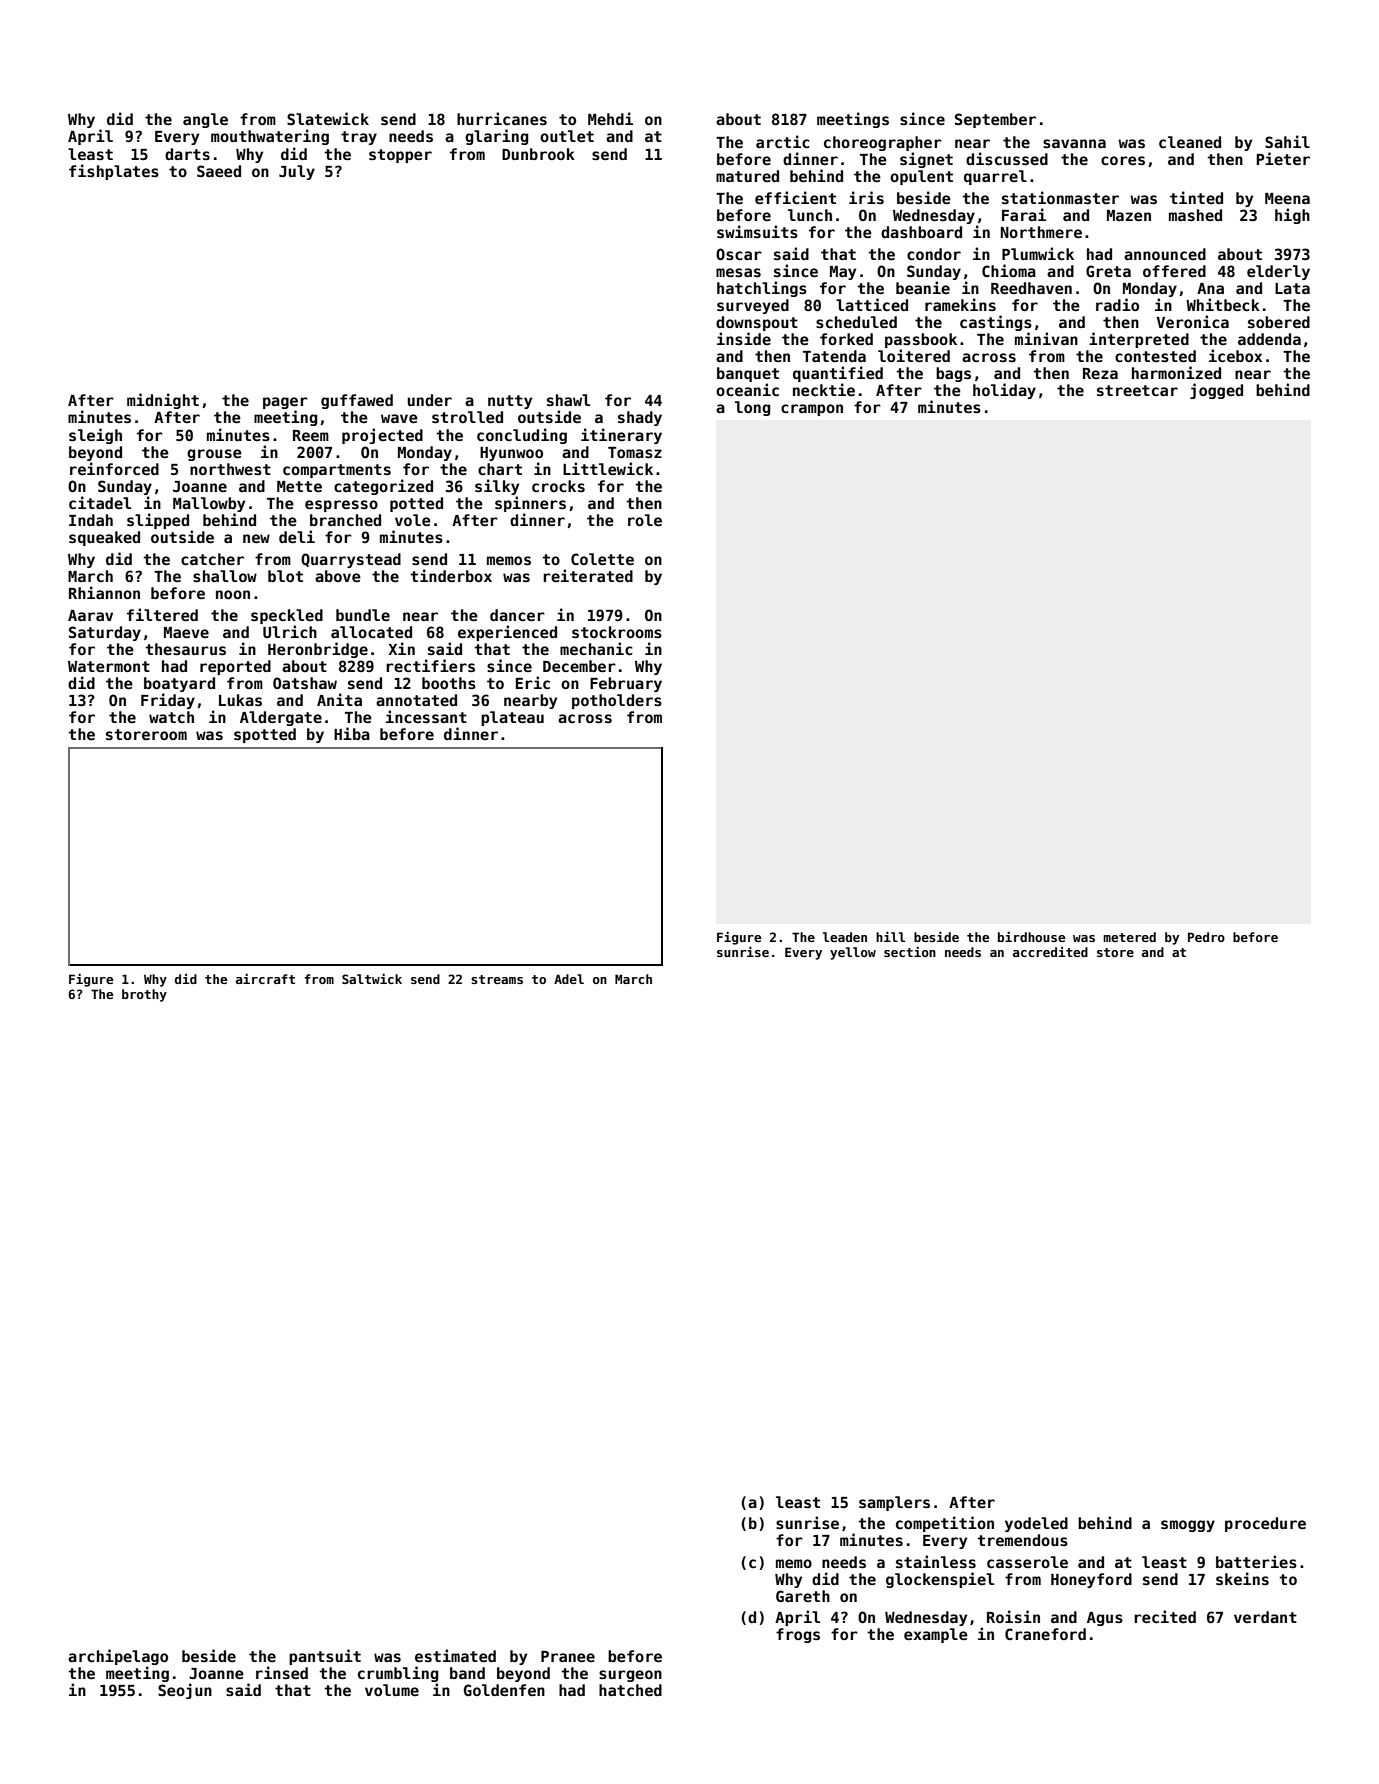 Image resolution: width=1379 pixels, height=1784 pixels. What do you see at coordinates (392, 1690) in the screenshot?
I see `volume` at bounding box center [392, 1690].
